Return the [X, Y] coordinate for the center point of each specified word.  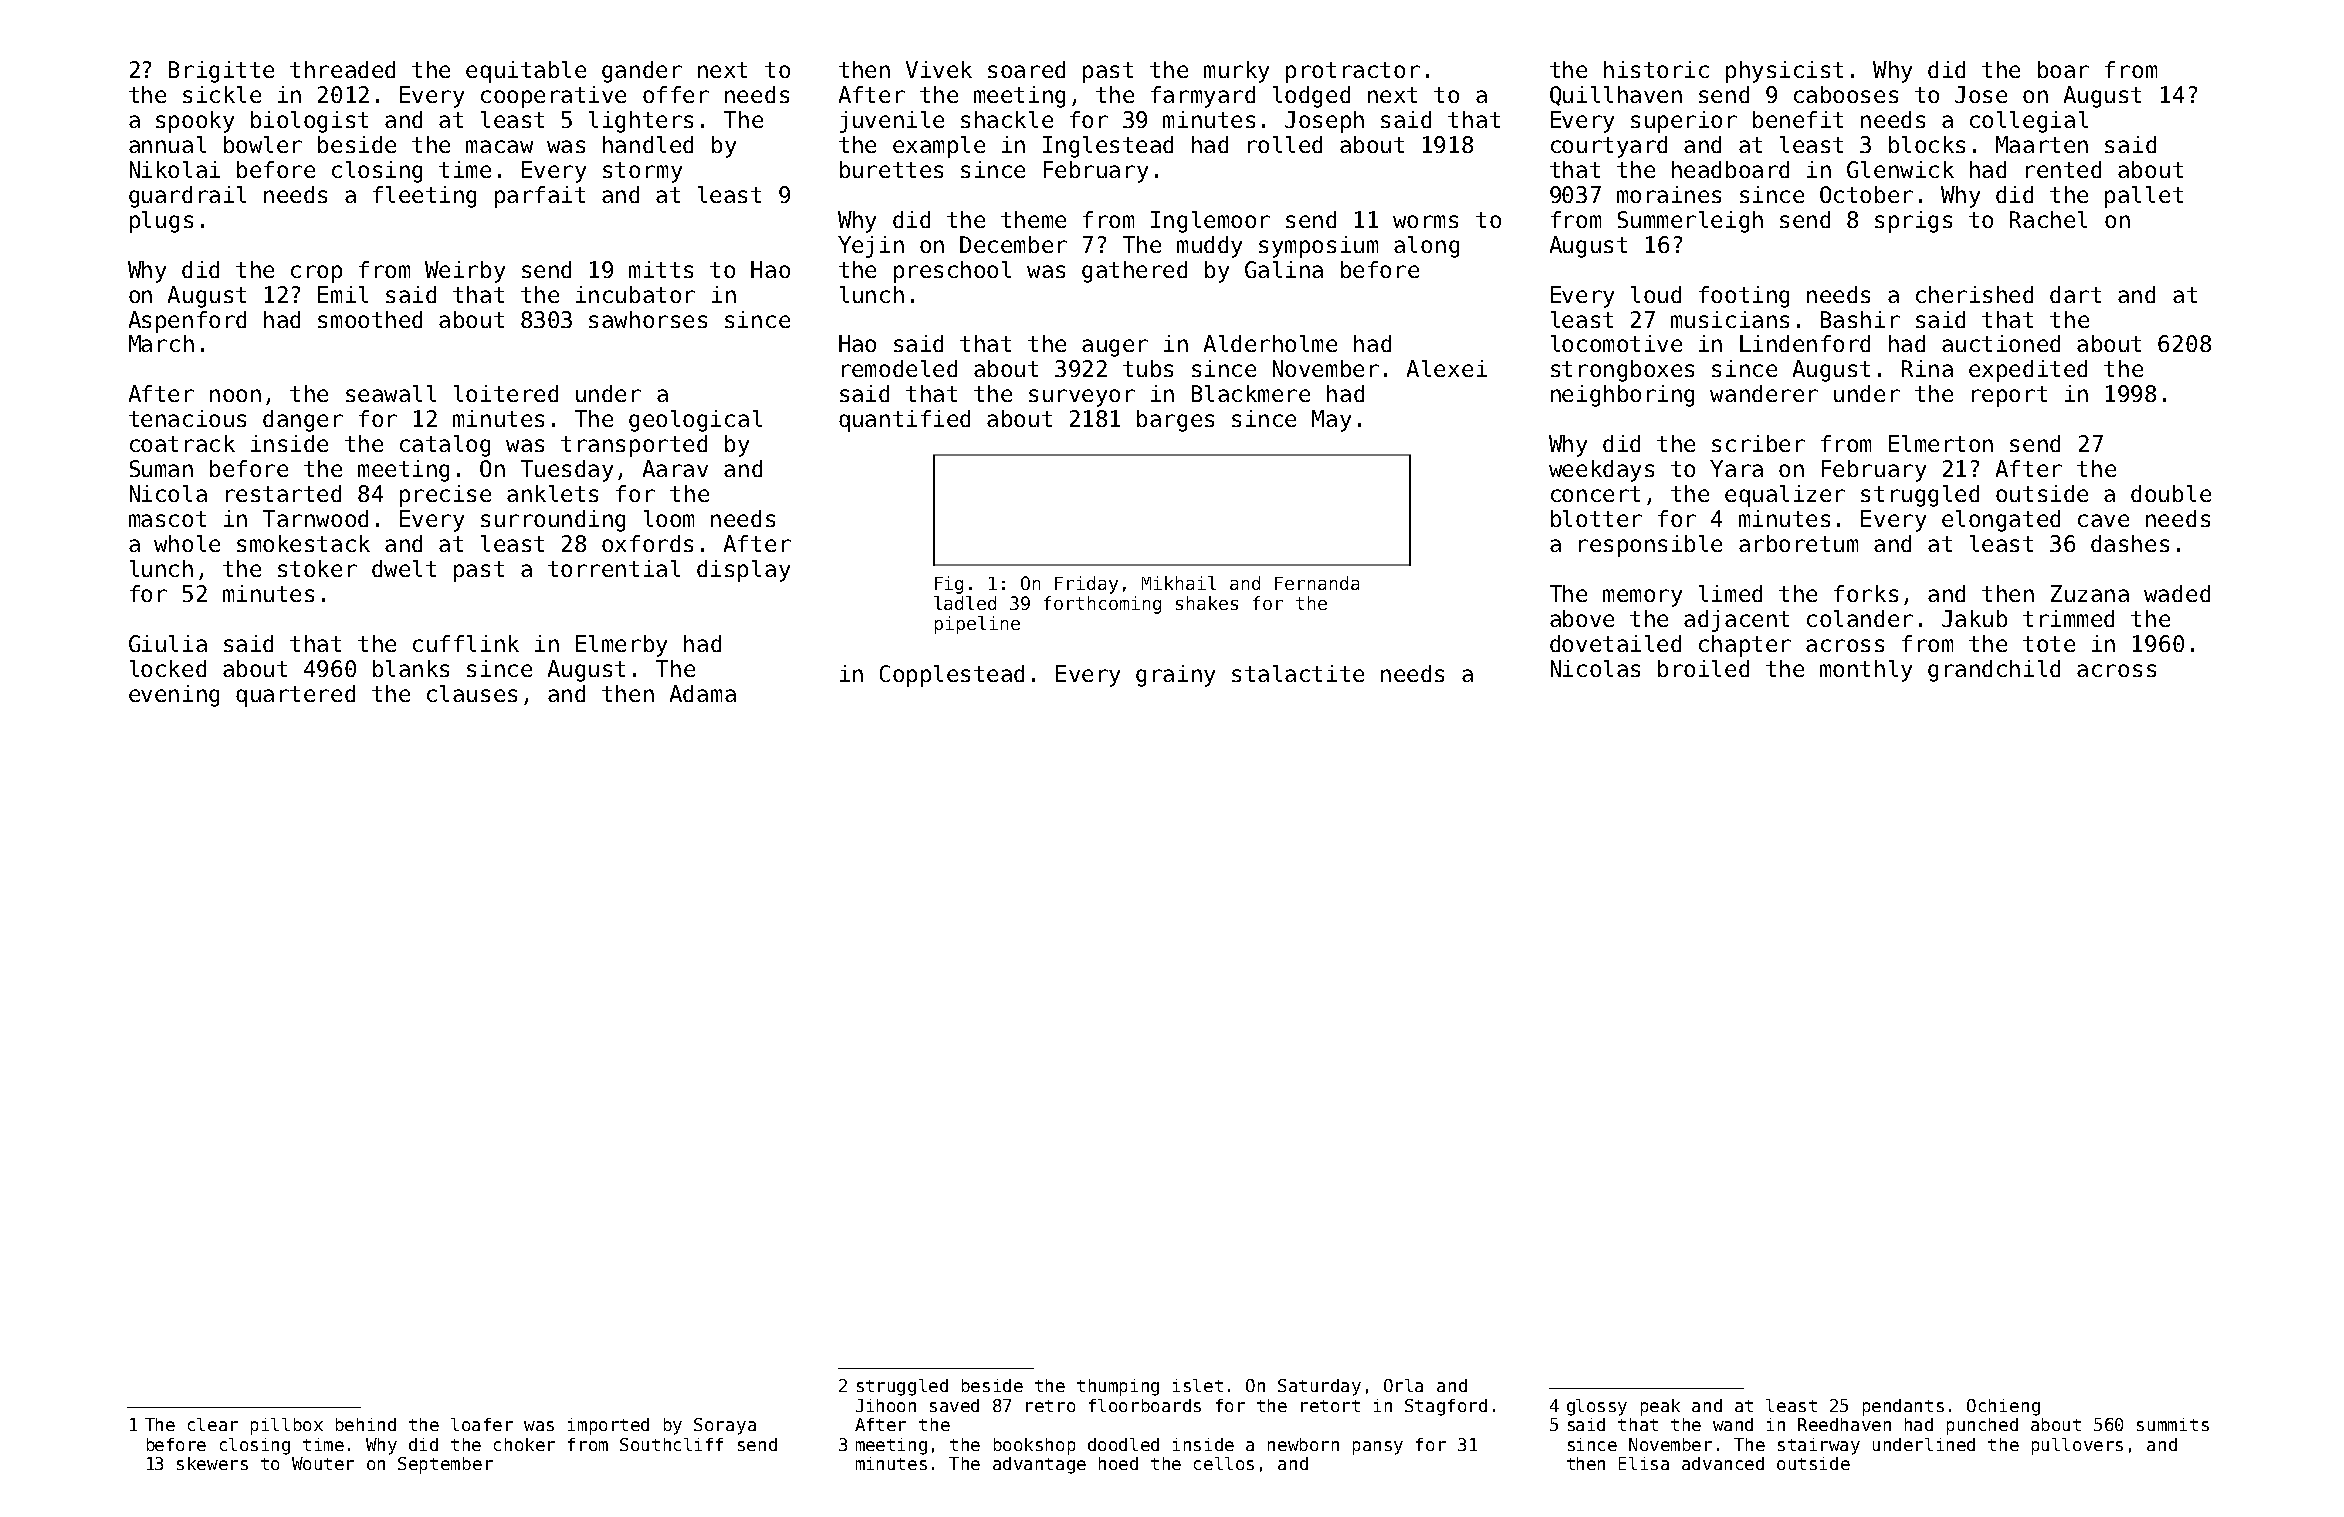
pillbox [287, 1426]
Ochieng [2003, 1407]
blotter [1596, 518]
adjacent [1736, 621]
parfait [540, 197]
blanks [411, 668]
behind [366, 1424]
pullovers [2077, 1446]
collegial [2029, 122]
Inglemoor [1210, 222]
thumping [1118, 1387]
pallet [2144, 197]
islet [1198, 1385]
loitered [506, 393]
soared [1026, 69]
